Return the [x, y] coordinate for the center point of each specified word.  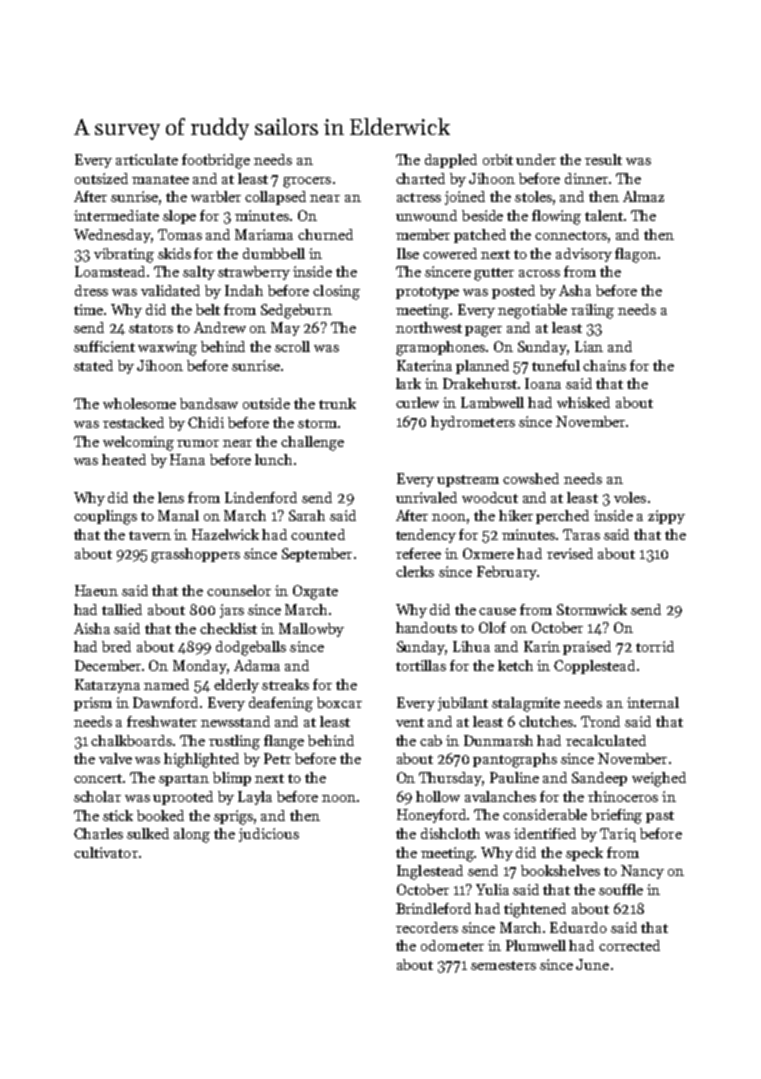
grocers [307, 182]
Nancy [642, 872]
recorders [427, 927]
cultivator [106, 852]
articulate [147, 159]
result [603, 159]
